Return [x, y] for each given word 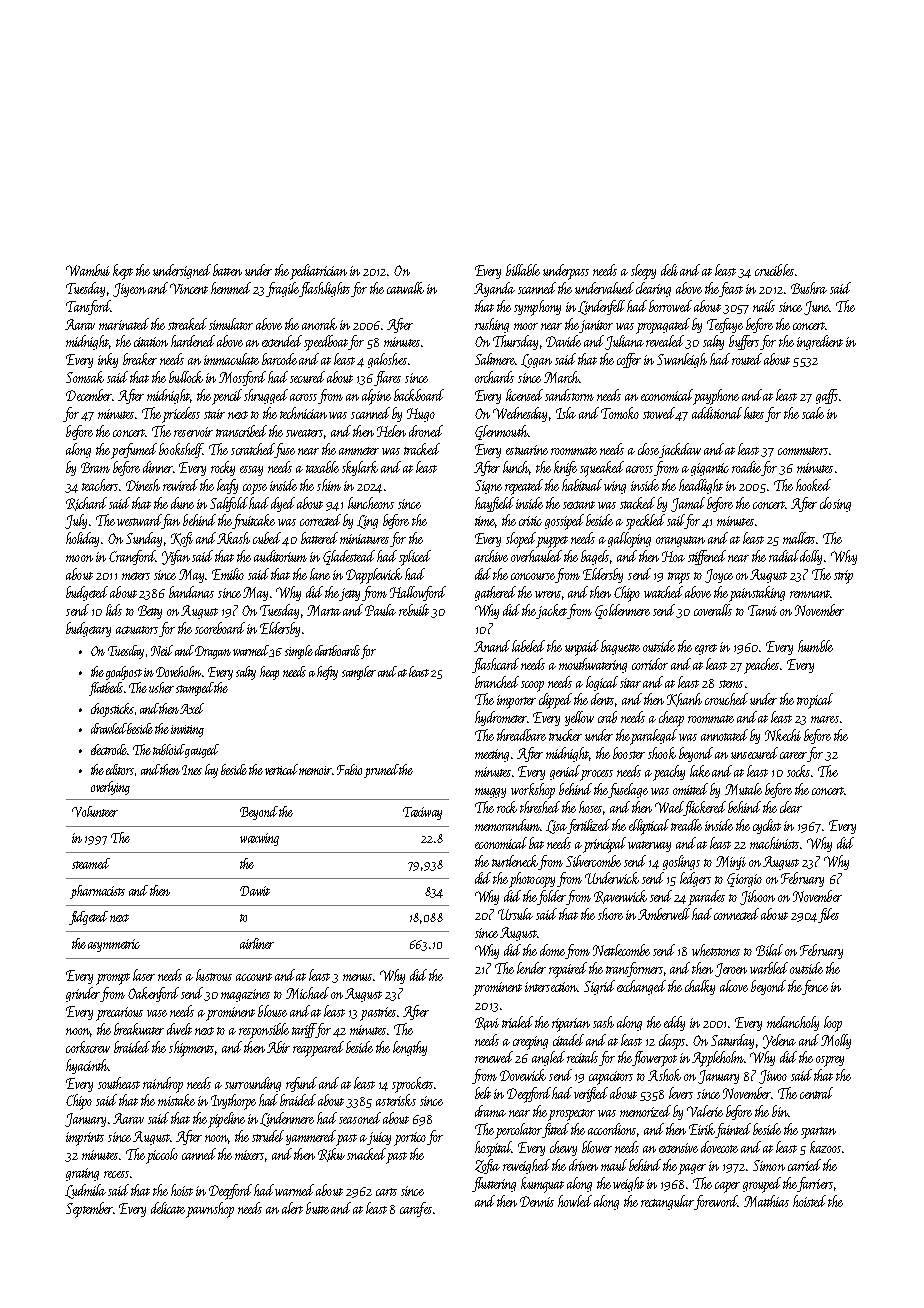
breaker [140, 359]
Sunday [144, 539]
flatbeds [106, 689]
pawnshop [210, 1210]
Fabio [349, 769]
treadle [686, 825]
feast [731, 289]
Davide [563, 341]
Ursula [515, 914]
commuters [803, 451]
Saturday [732, 1041]
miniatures [364, 539]
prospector [571, 1115]
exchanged [641, 987]
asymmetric [114, 945]
